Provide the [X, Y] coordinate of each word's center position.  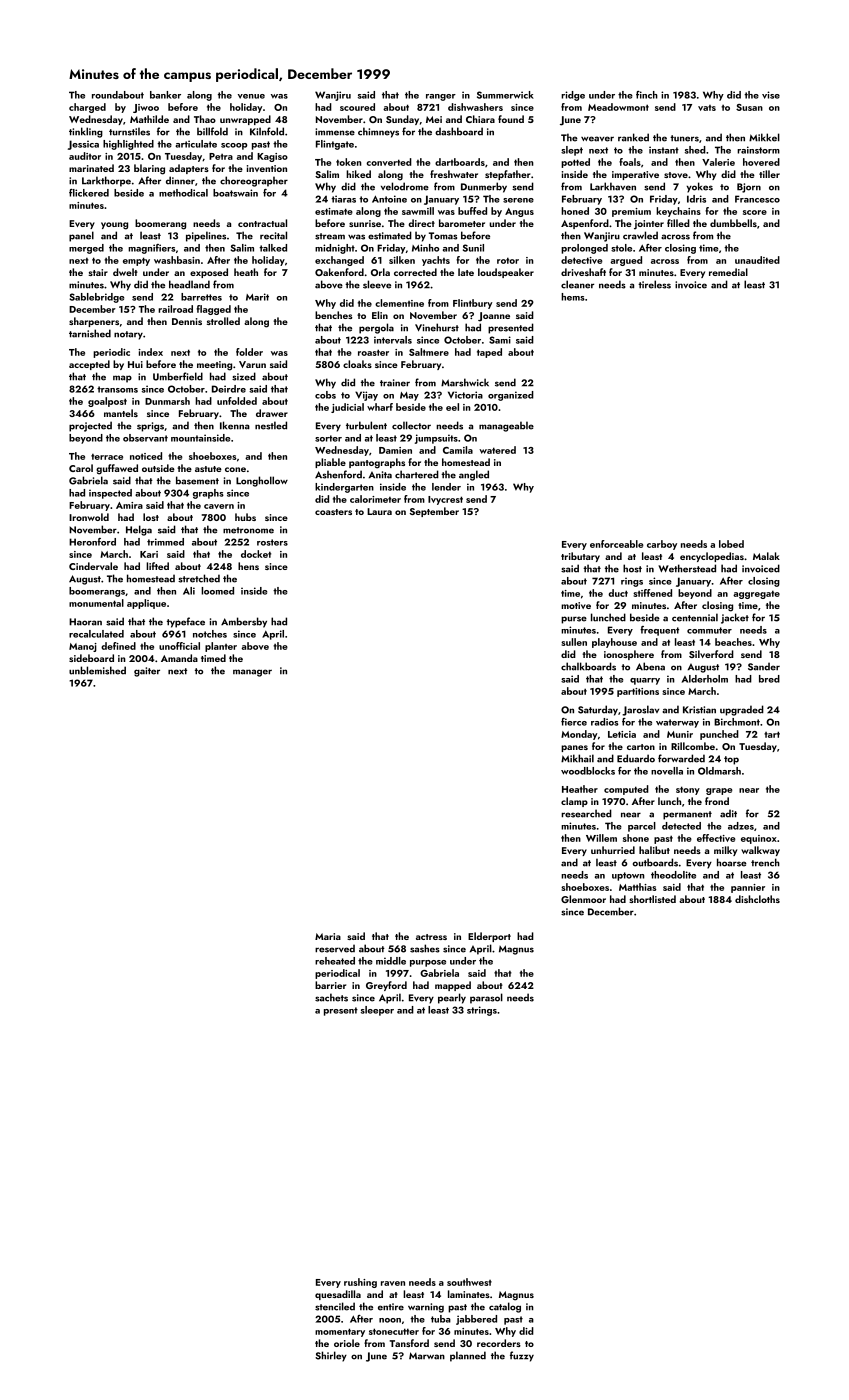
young [114, 226]
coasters [333, 512]
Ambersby [244, 622]
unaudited [757, 260]
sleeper [377, 1011]
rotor [508, 260]
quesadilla [338, 1295]
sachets [331, 997]
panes [574, 748]
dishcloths [757, 899]
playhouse [614, 643]
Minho [425, 248]
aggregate [756, 594]
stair [98, 272]
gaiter [147, 672]
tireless [654, 284]
